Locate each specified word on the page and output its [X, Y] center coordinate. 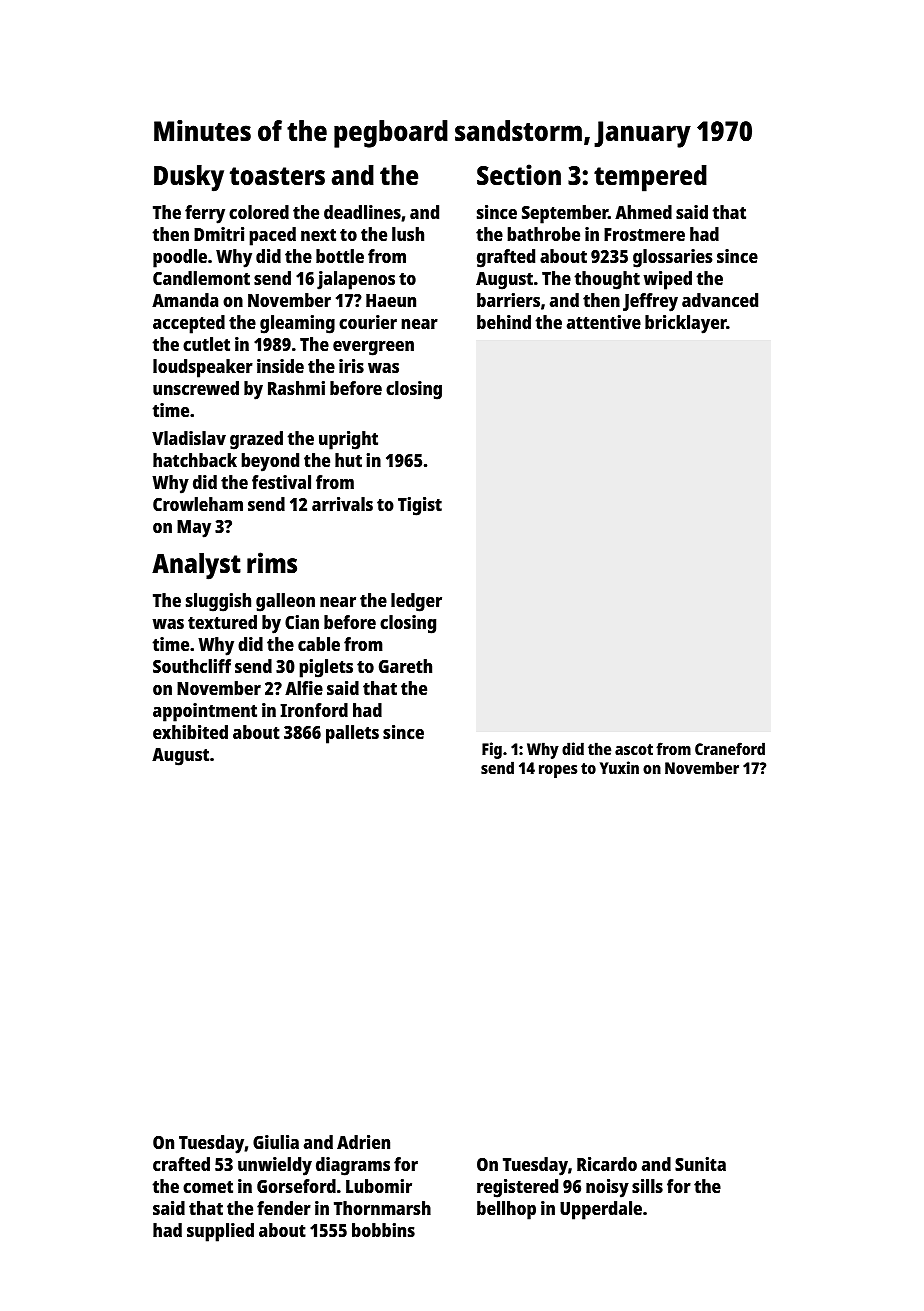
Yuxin [619, 767]
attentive [604, 322]
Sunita [700, 1164]
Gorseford [296, 1186]
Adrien [363, 1142]
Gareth [405, 666]
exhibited [190, 732]
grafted [506, 258]
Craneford [730, 748]
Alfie [304, 688]
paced [272, 236]
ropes [558, 771]
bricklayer [686, 324]
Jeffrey [650, 302]
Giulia [276, 1142]
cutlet [206, 344]
